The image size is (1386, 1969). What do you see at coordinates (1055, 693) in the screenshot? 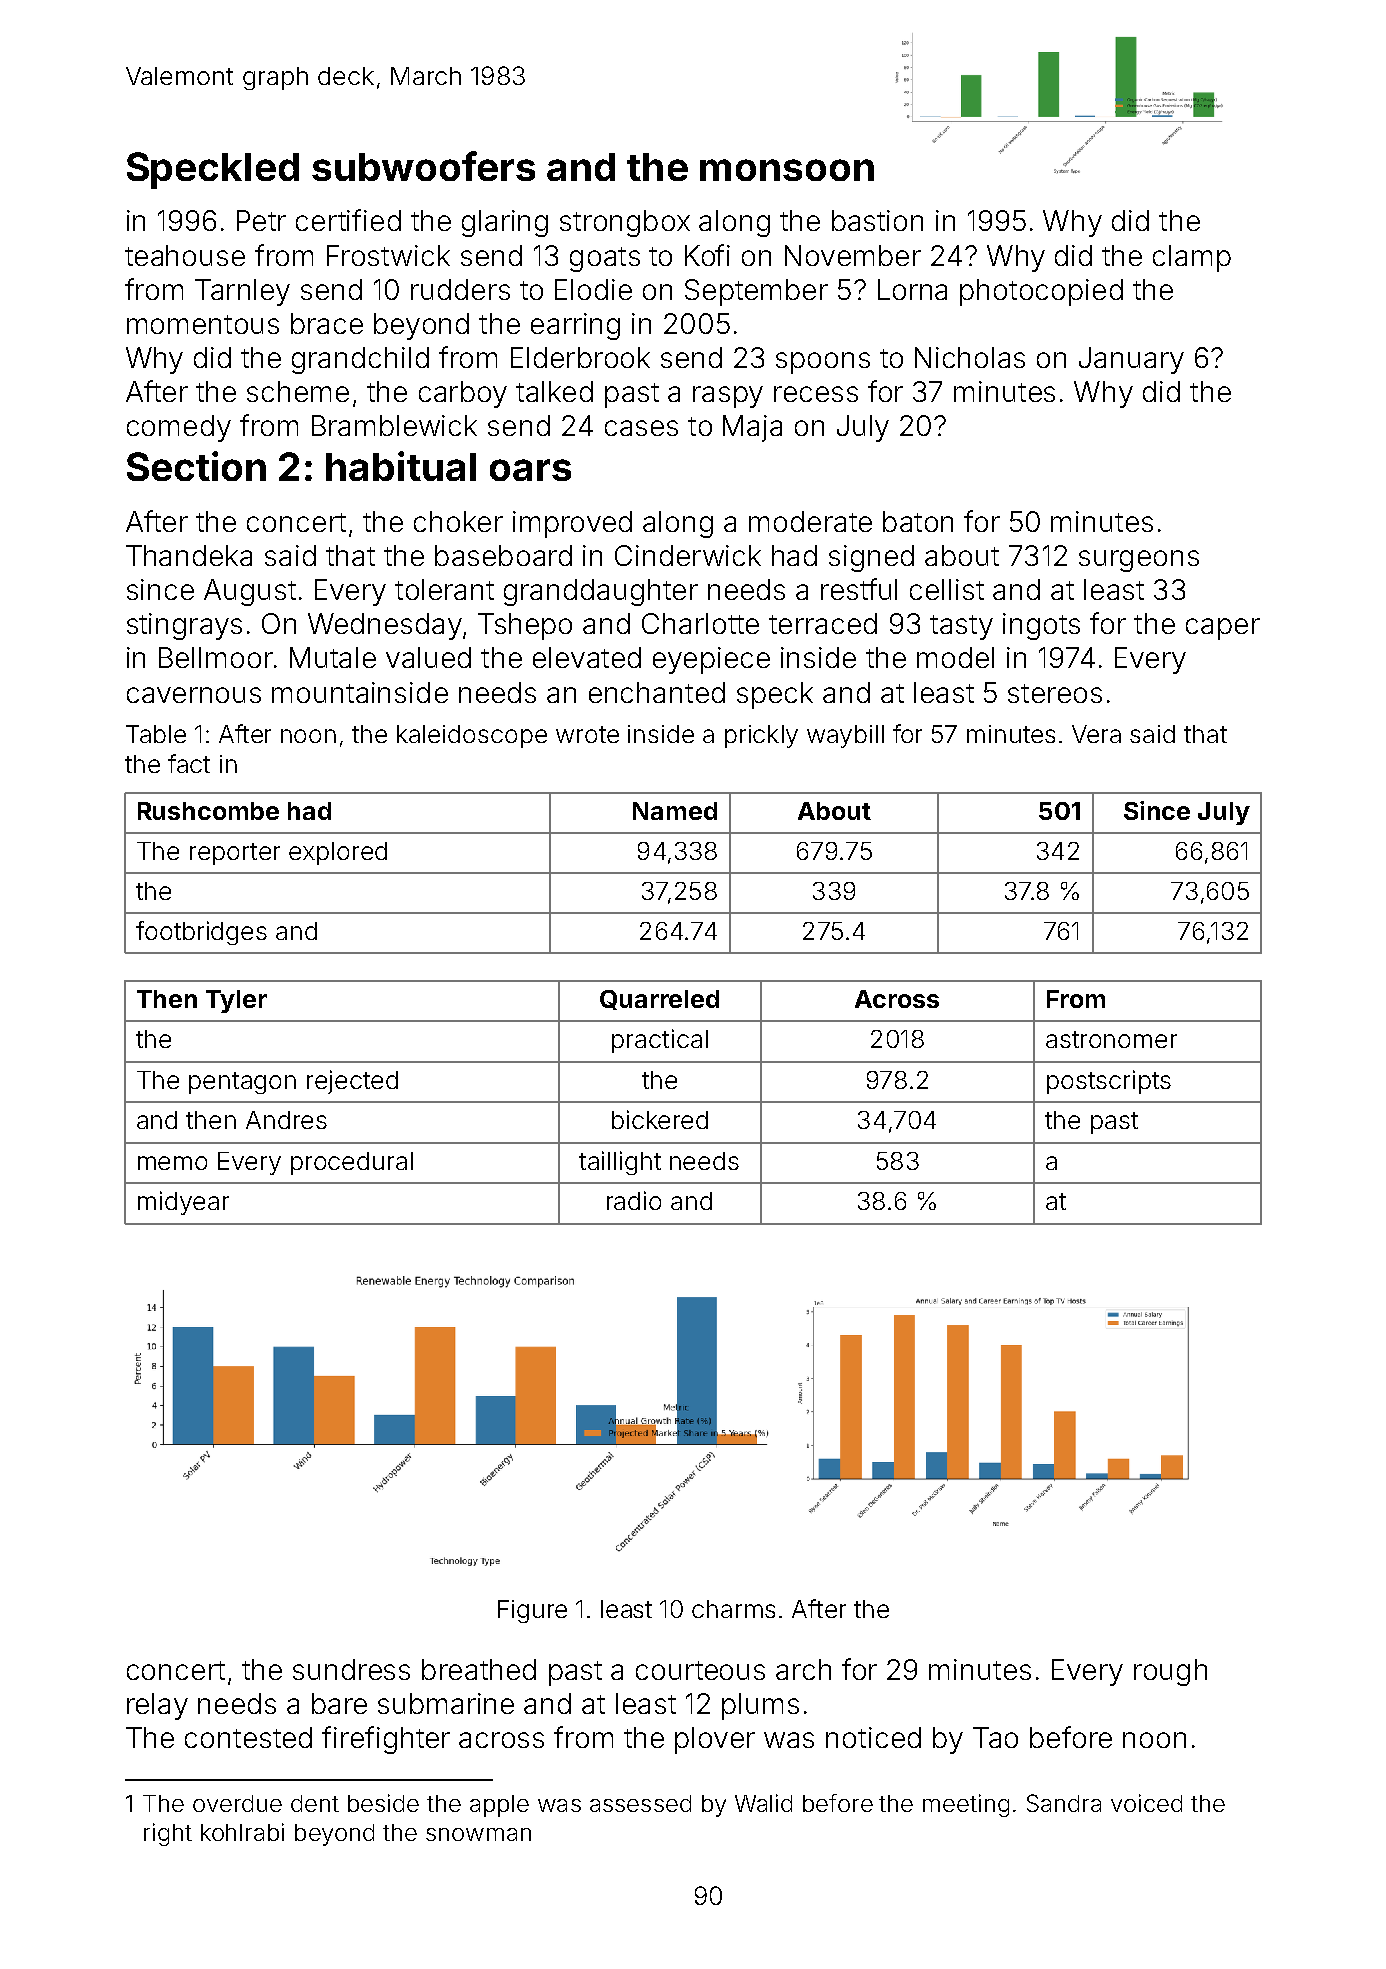
I see `stereos` at bounding box center [1055, 693].
